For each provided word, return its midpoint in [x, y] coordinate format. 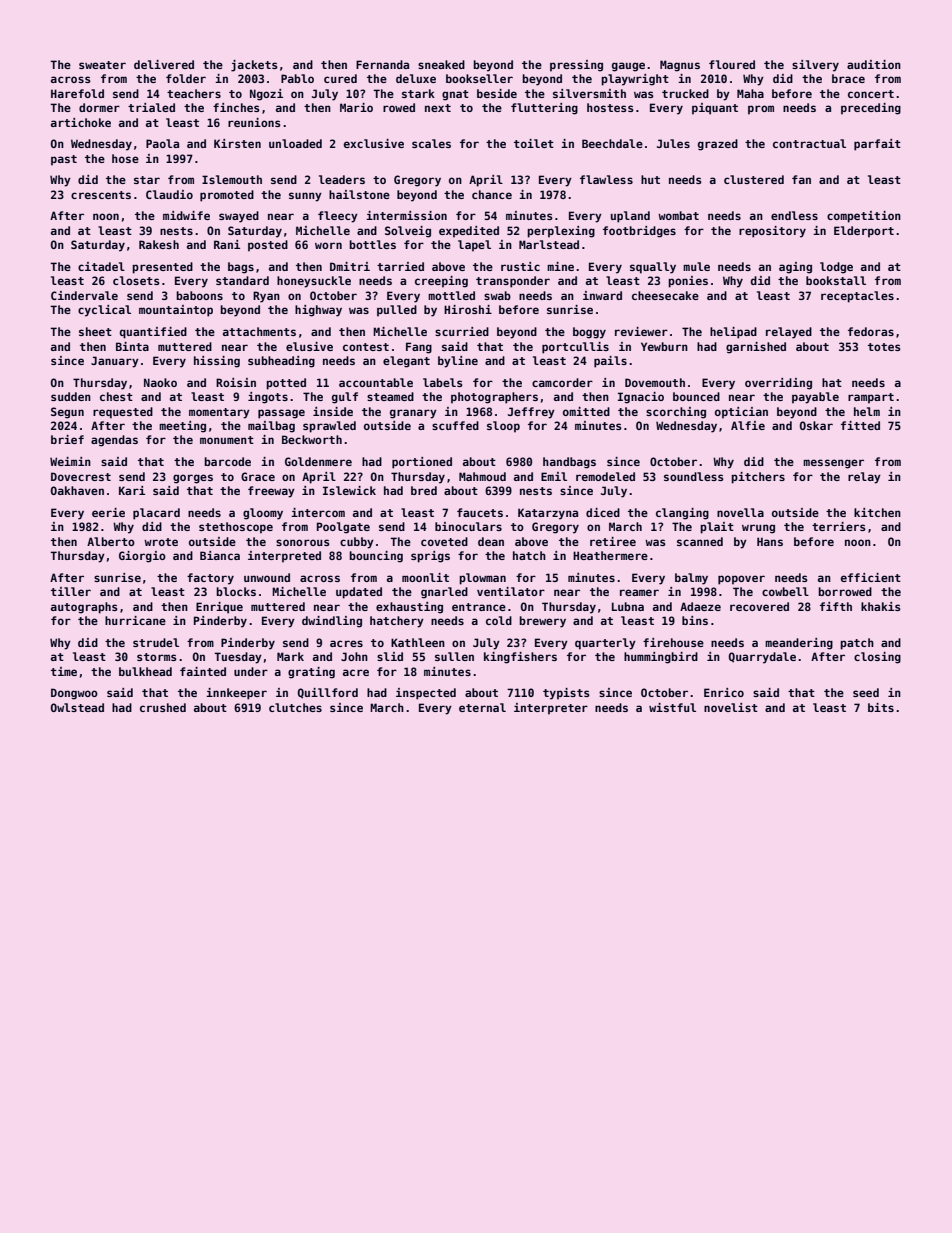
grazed [718, 145]
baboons [199, 295]
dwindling [332, 622]
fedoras [871, 331]
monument [227, 440]
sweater [102, 65]
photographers [494, 398]
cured [340, 78]
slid [390, 656]
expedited [469, 232]
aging [795, 268]
